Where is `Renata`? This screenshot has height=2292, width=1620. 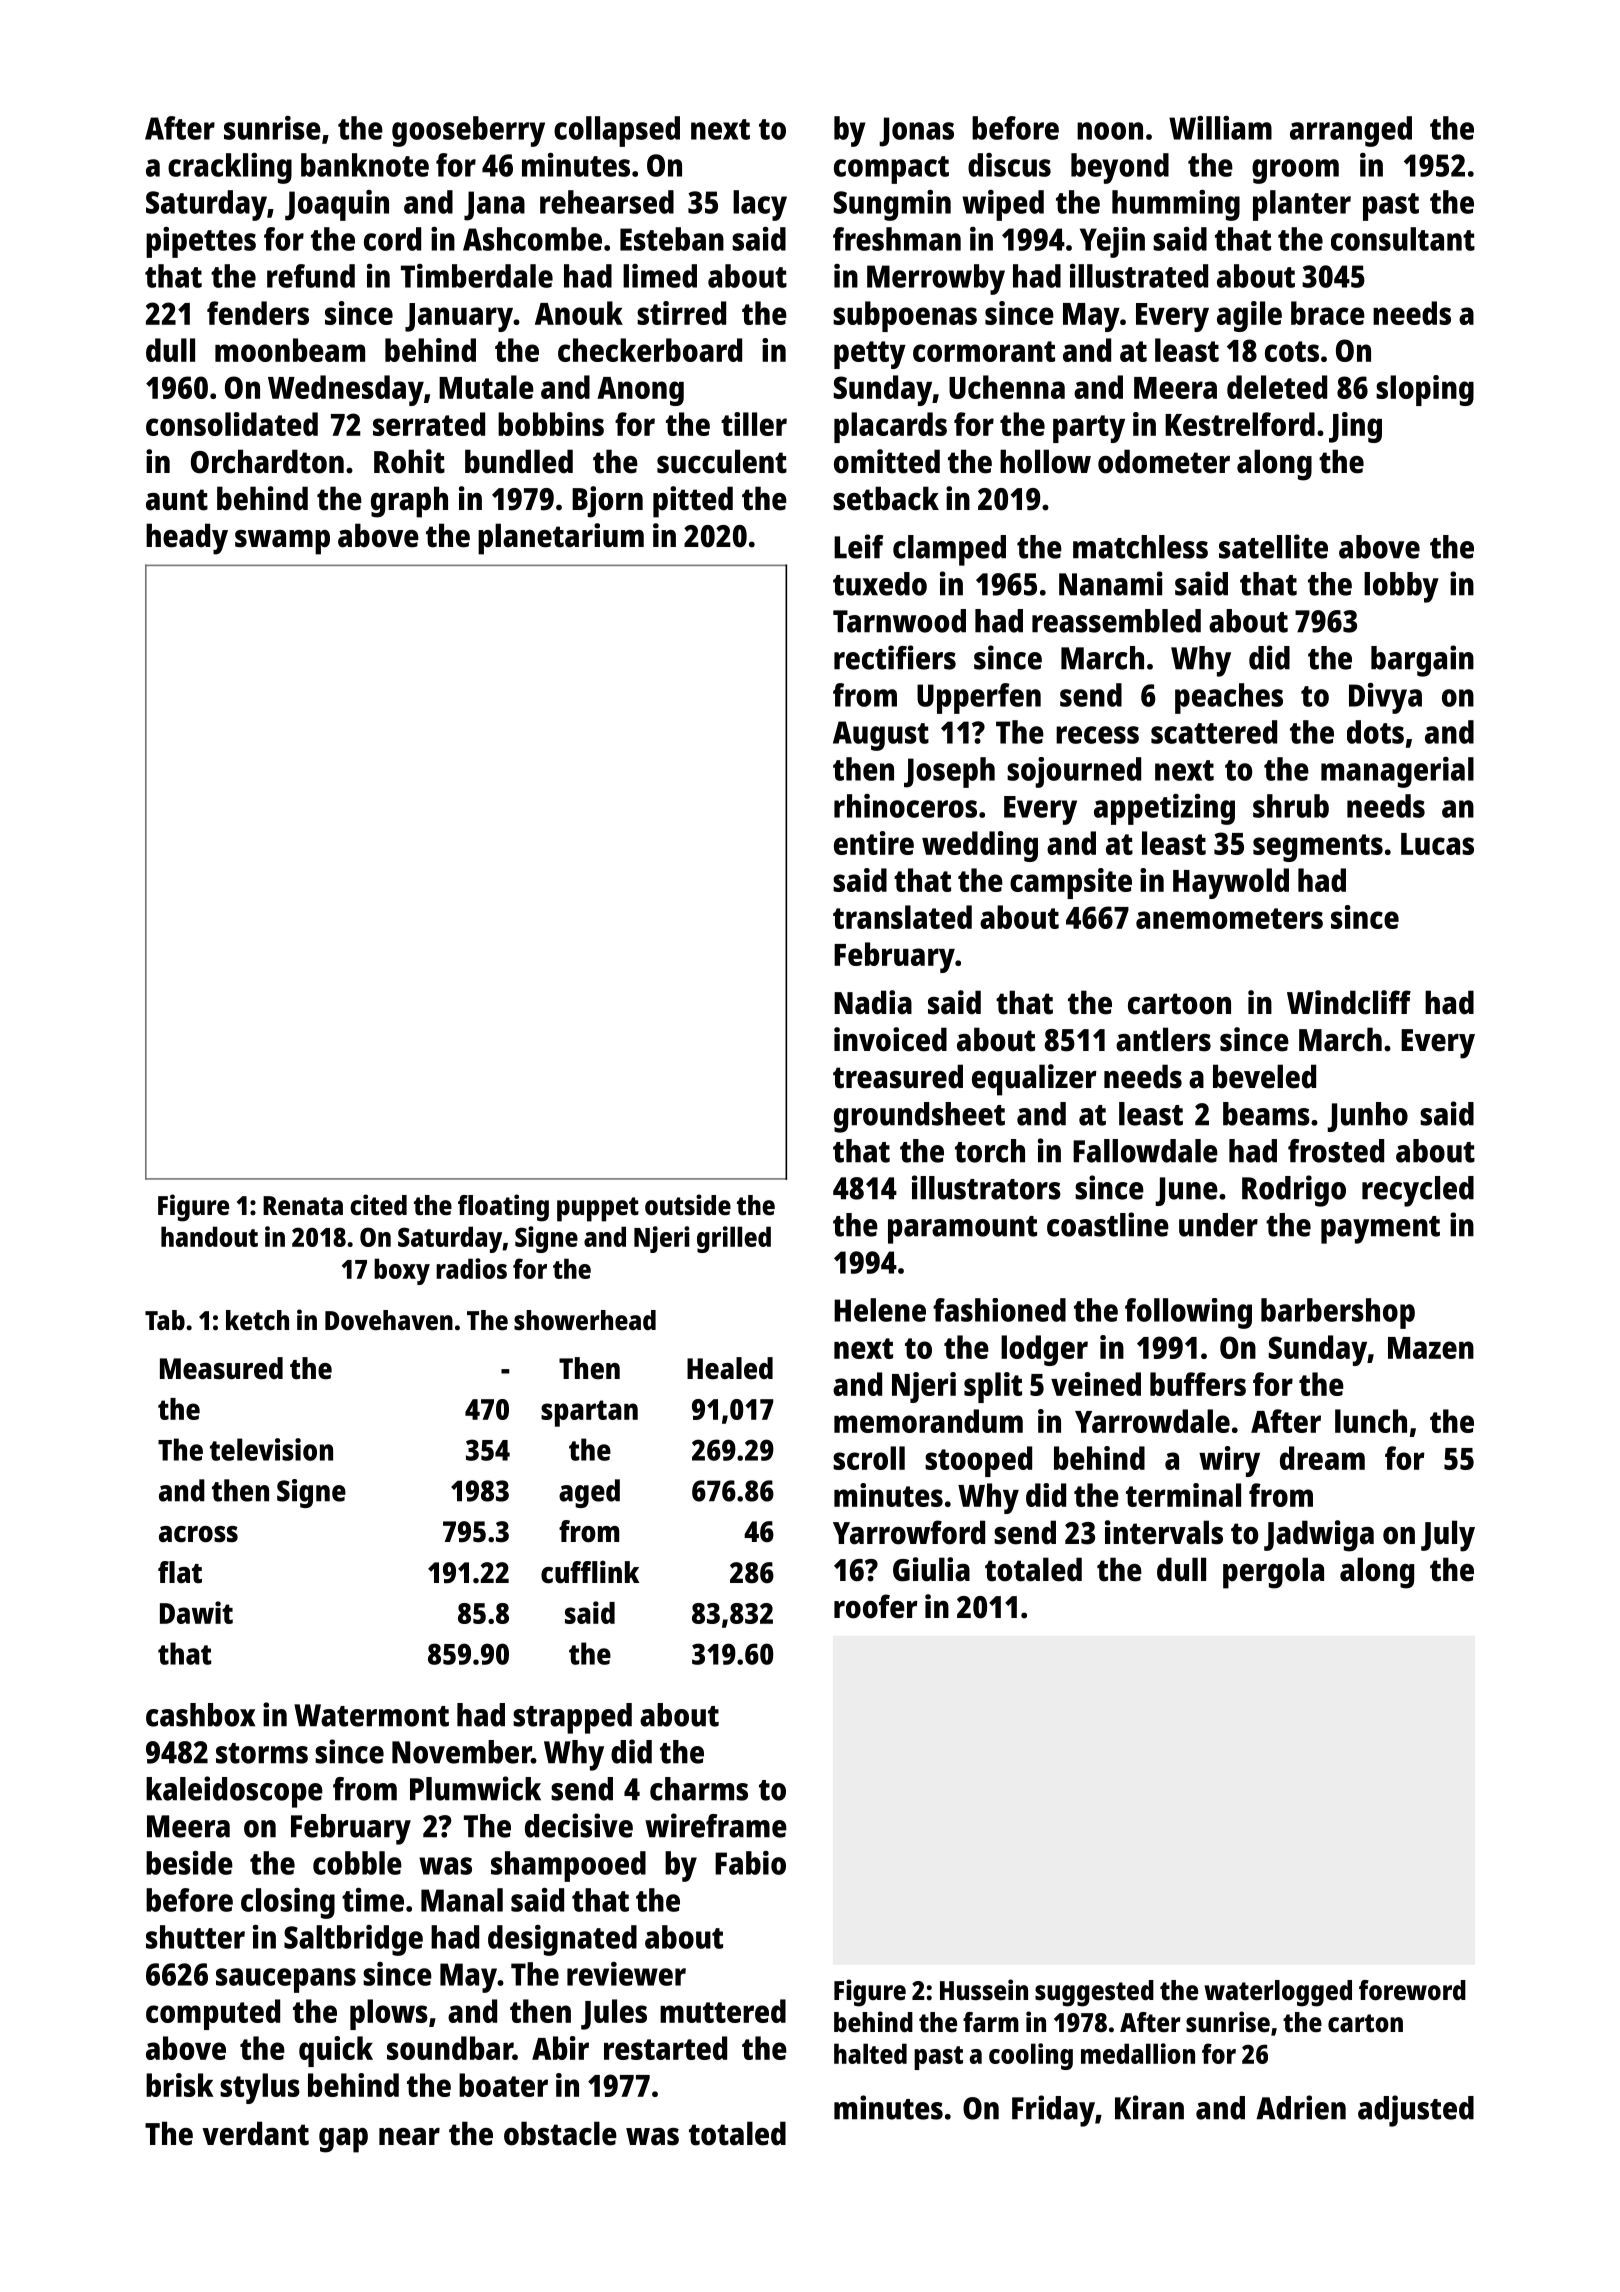 Renata is located at coordinates (303, 1205).
